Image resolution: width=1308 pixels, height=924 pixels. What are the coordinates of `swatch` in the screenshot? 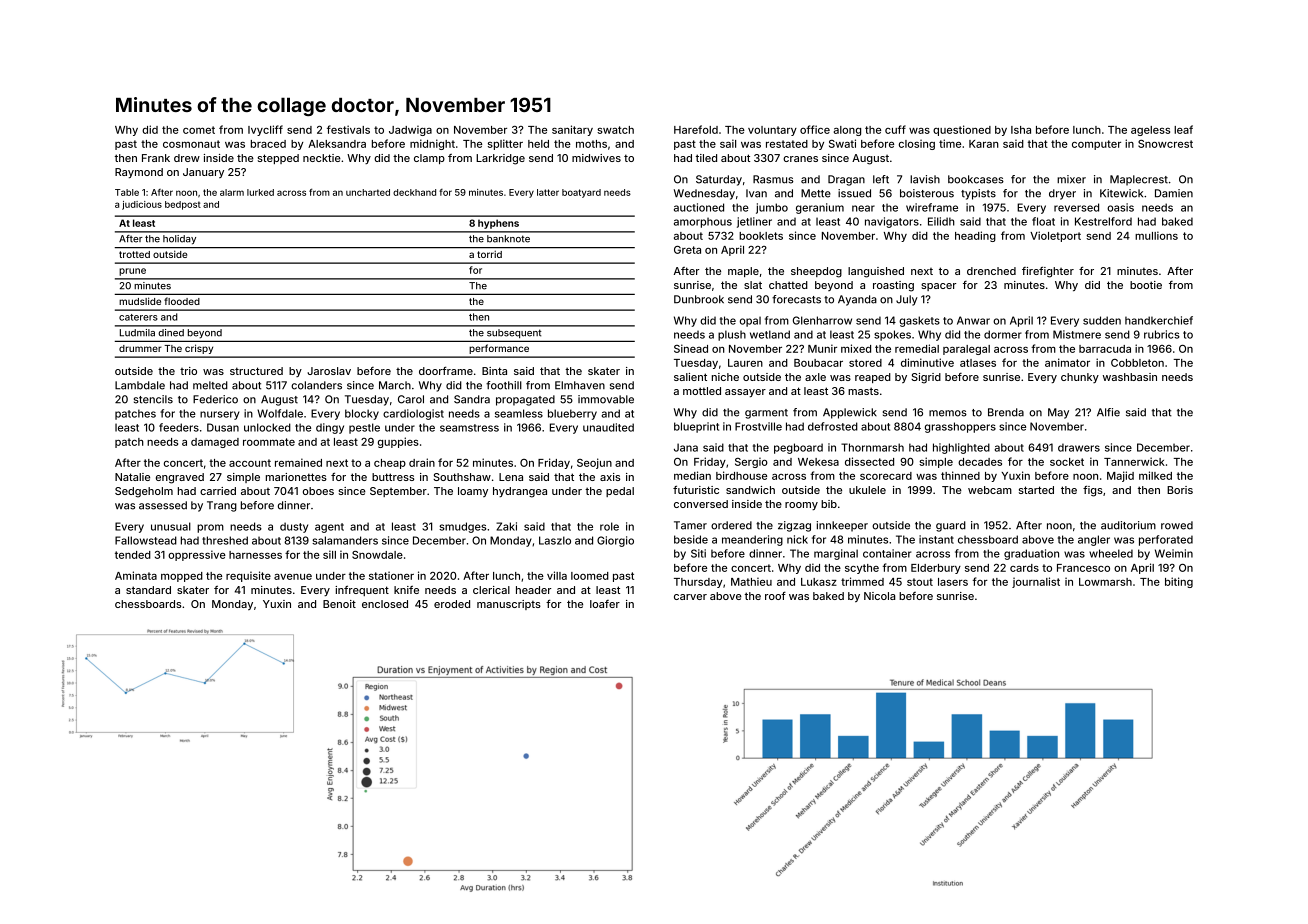 It's located at (615, 130).
